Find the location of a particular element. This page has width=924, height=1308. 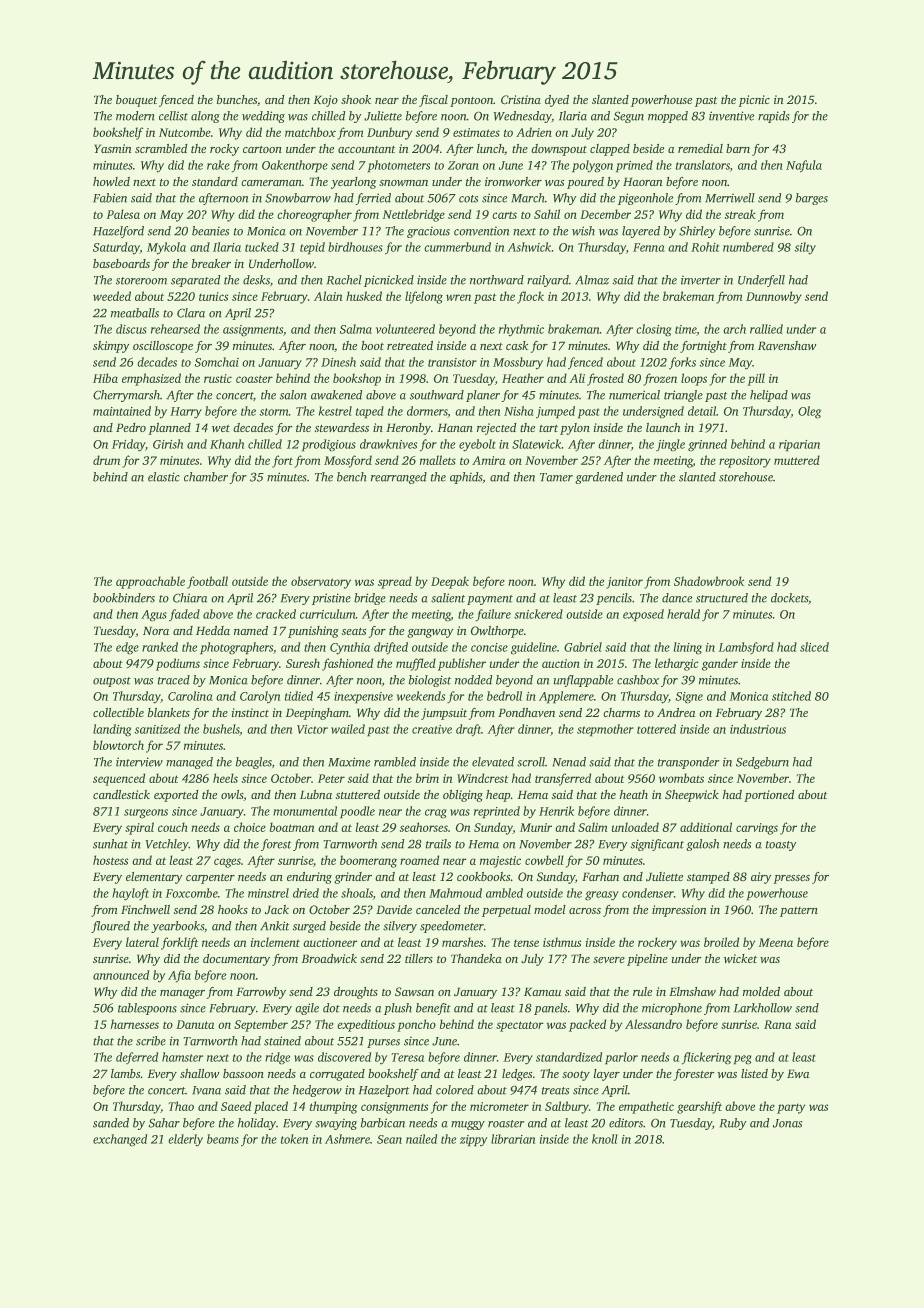

presses is located at coordinates (791, 879).
